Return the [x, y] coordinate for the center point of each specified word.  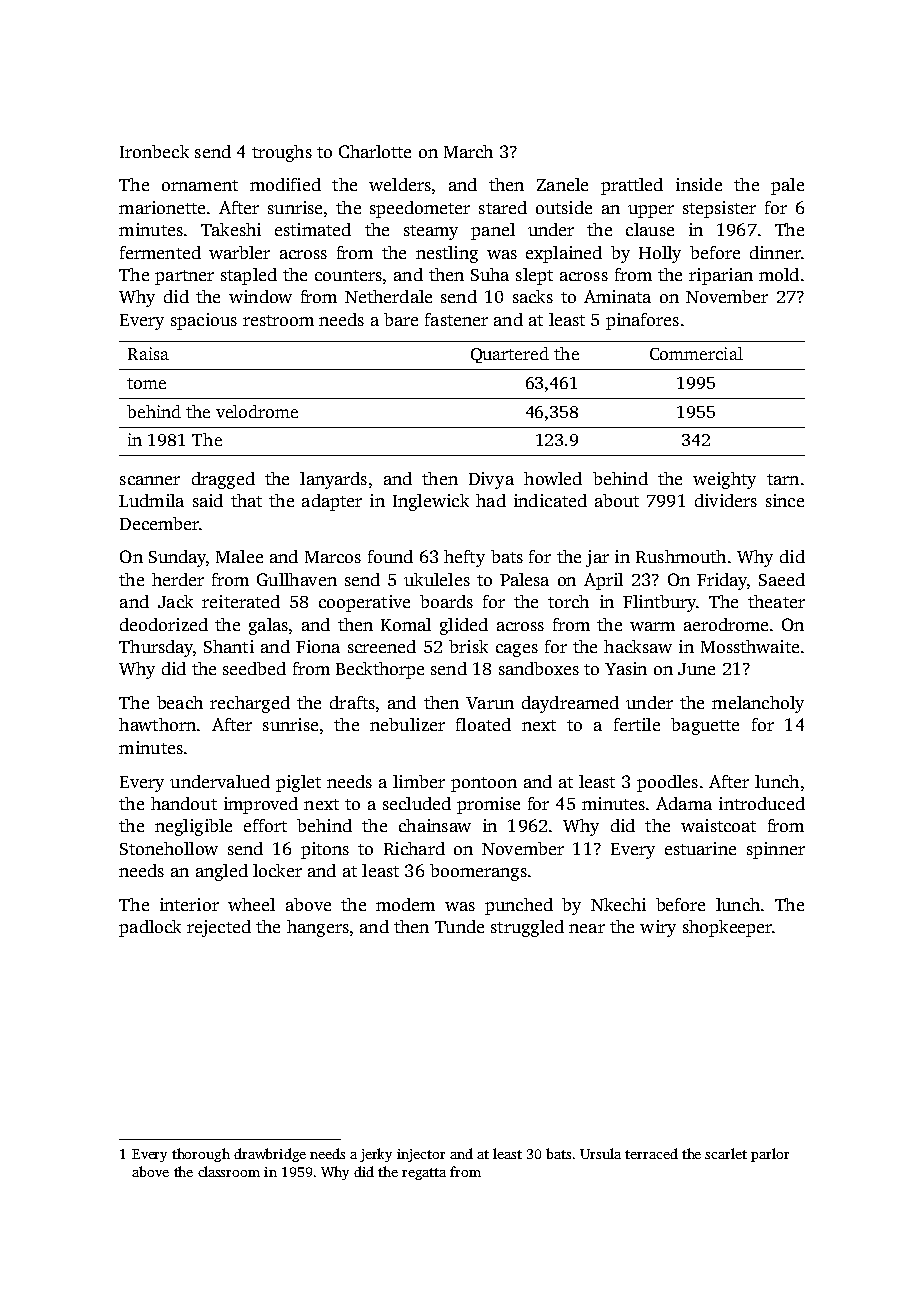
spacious [204, 321]
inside [699, 184]
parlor [770, 1155]
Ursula [600, 1153]
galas [268, 626]
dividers [726, 500]
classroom [229, 1171]
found [390, 556]
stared [503, 207]
